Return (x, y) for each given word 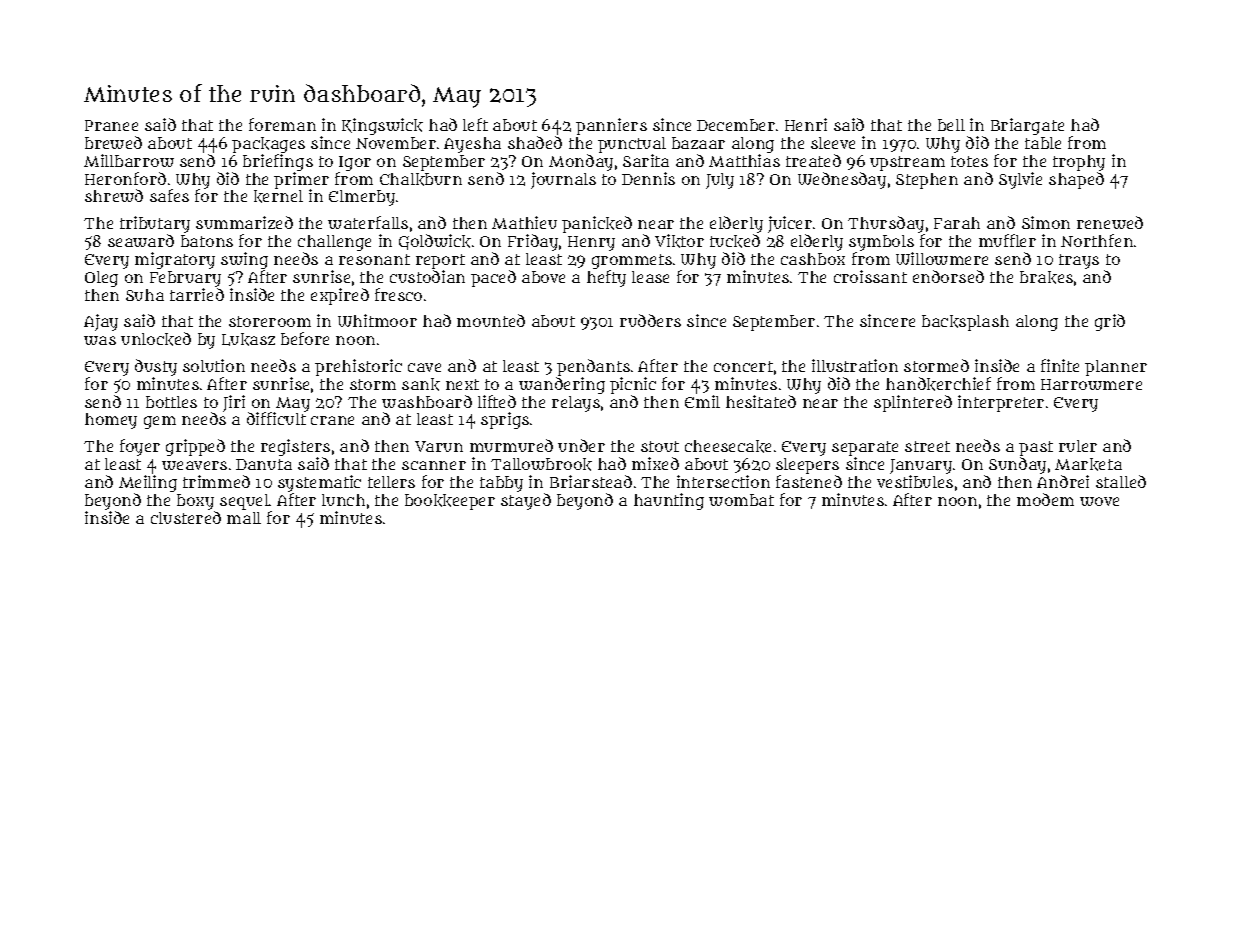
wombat (741, 500)
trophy (1079, 163)
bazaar (698, 143)
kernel (278, 196)
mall (244, 518)
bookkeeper (450, 502)
